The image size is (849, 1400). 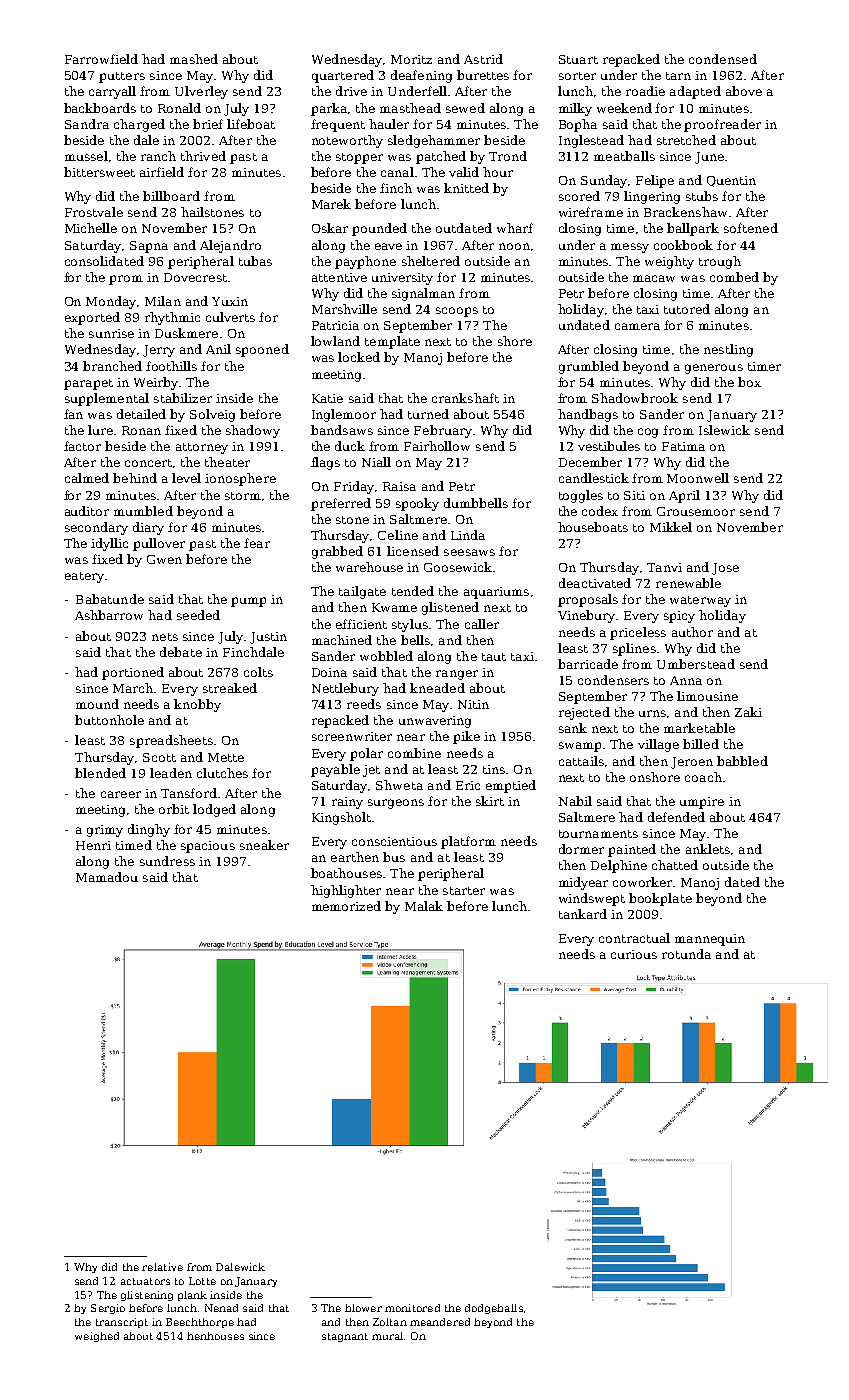 What do you see at coordinates (230, 317) in the page?
I see `culverts` at bounding box center [230, 317].
